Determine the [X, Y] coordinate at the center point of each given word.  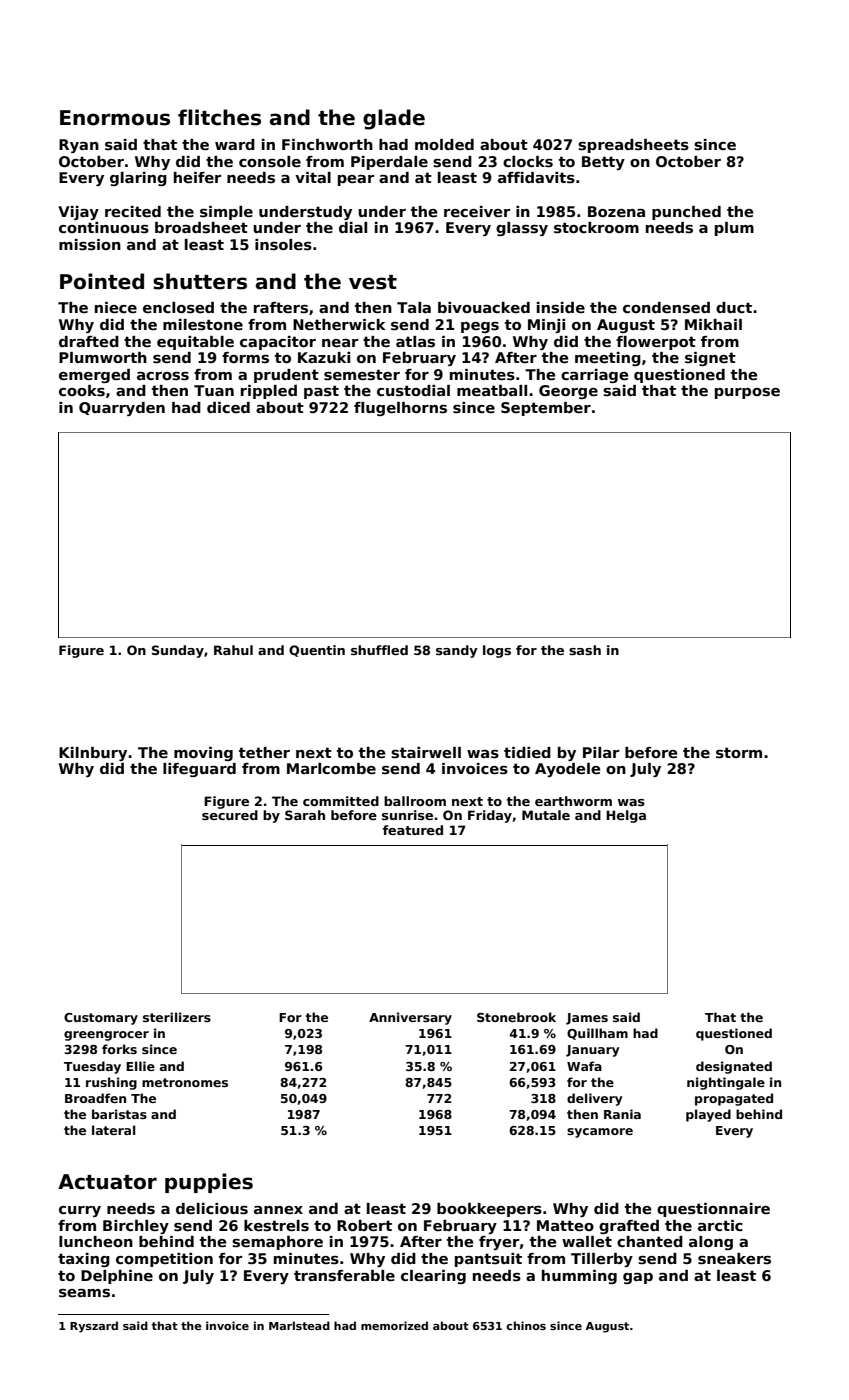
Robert [364, 1225]
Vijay [78, 213]
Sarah [305, 815]
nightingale [726, 1083]
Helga [626, 816]
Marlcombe [331, 768]
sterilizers [177, 1017]
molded [444, 144]
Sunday [178, 651]
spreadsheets [633, 146]
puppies [209, 1183]
